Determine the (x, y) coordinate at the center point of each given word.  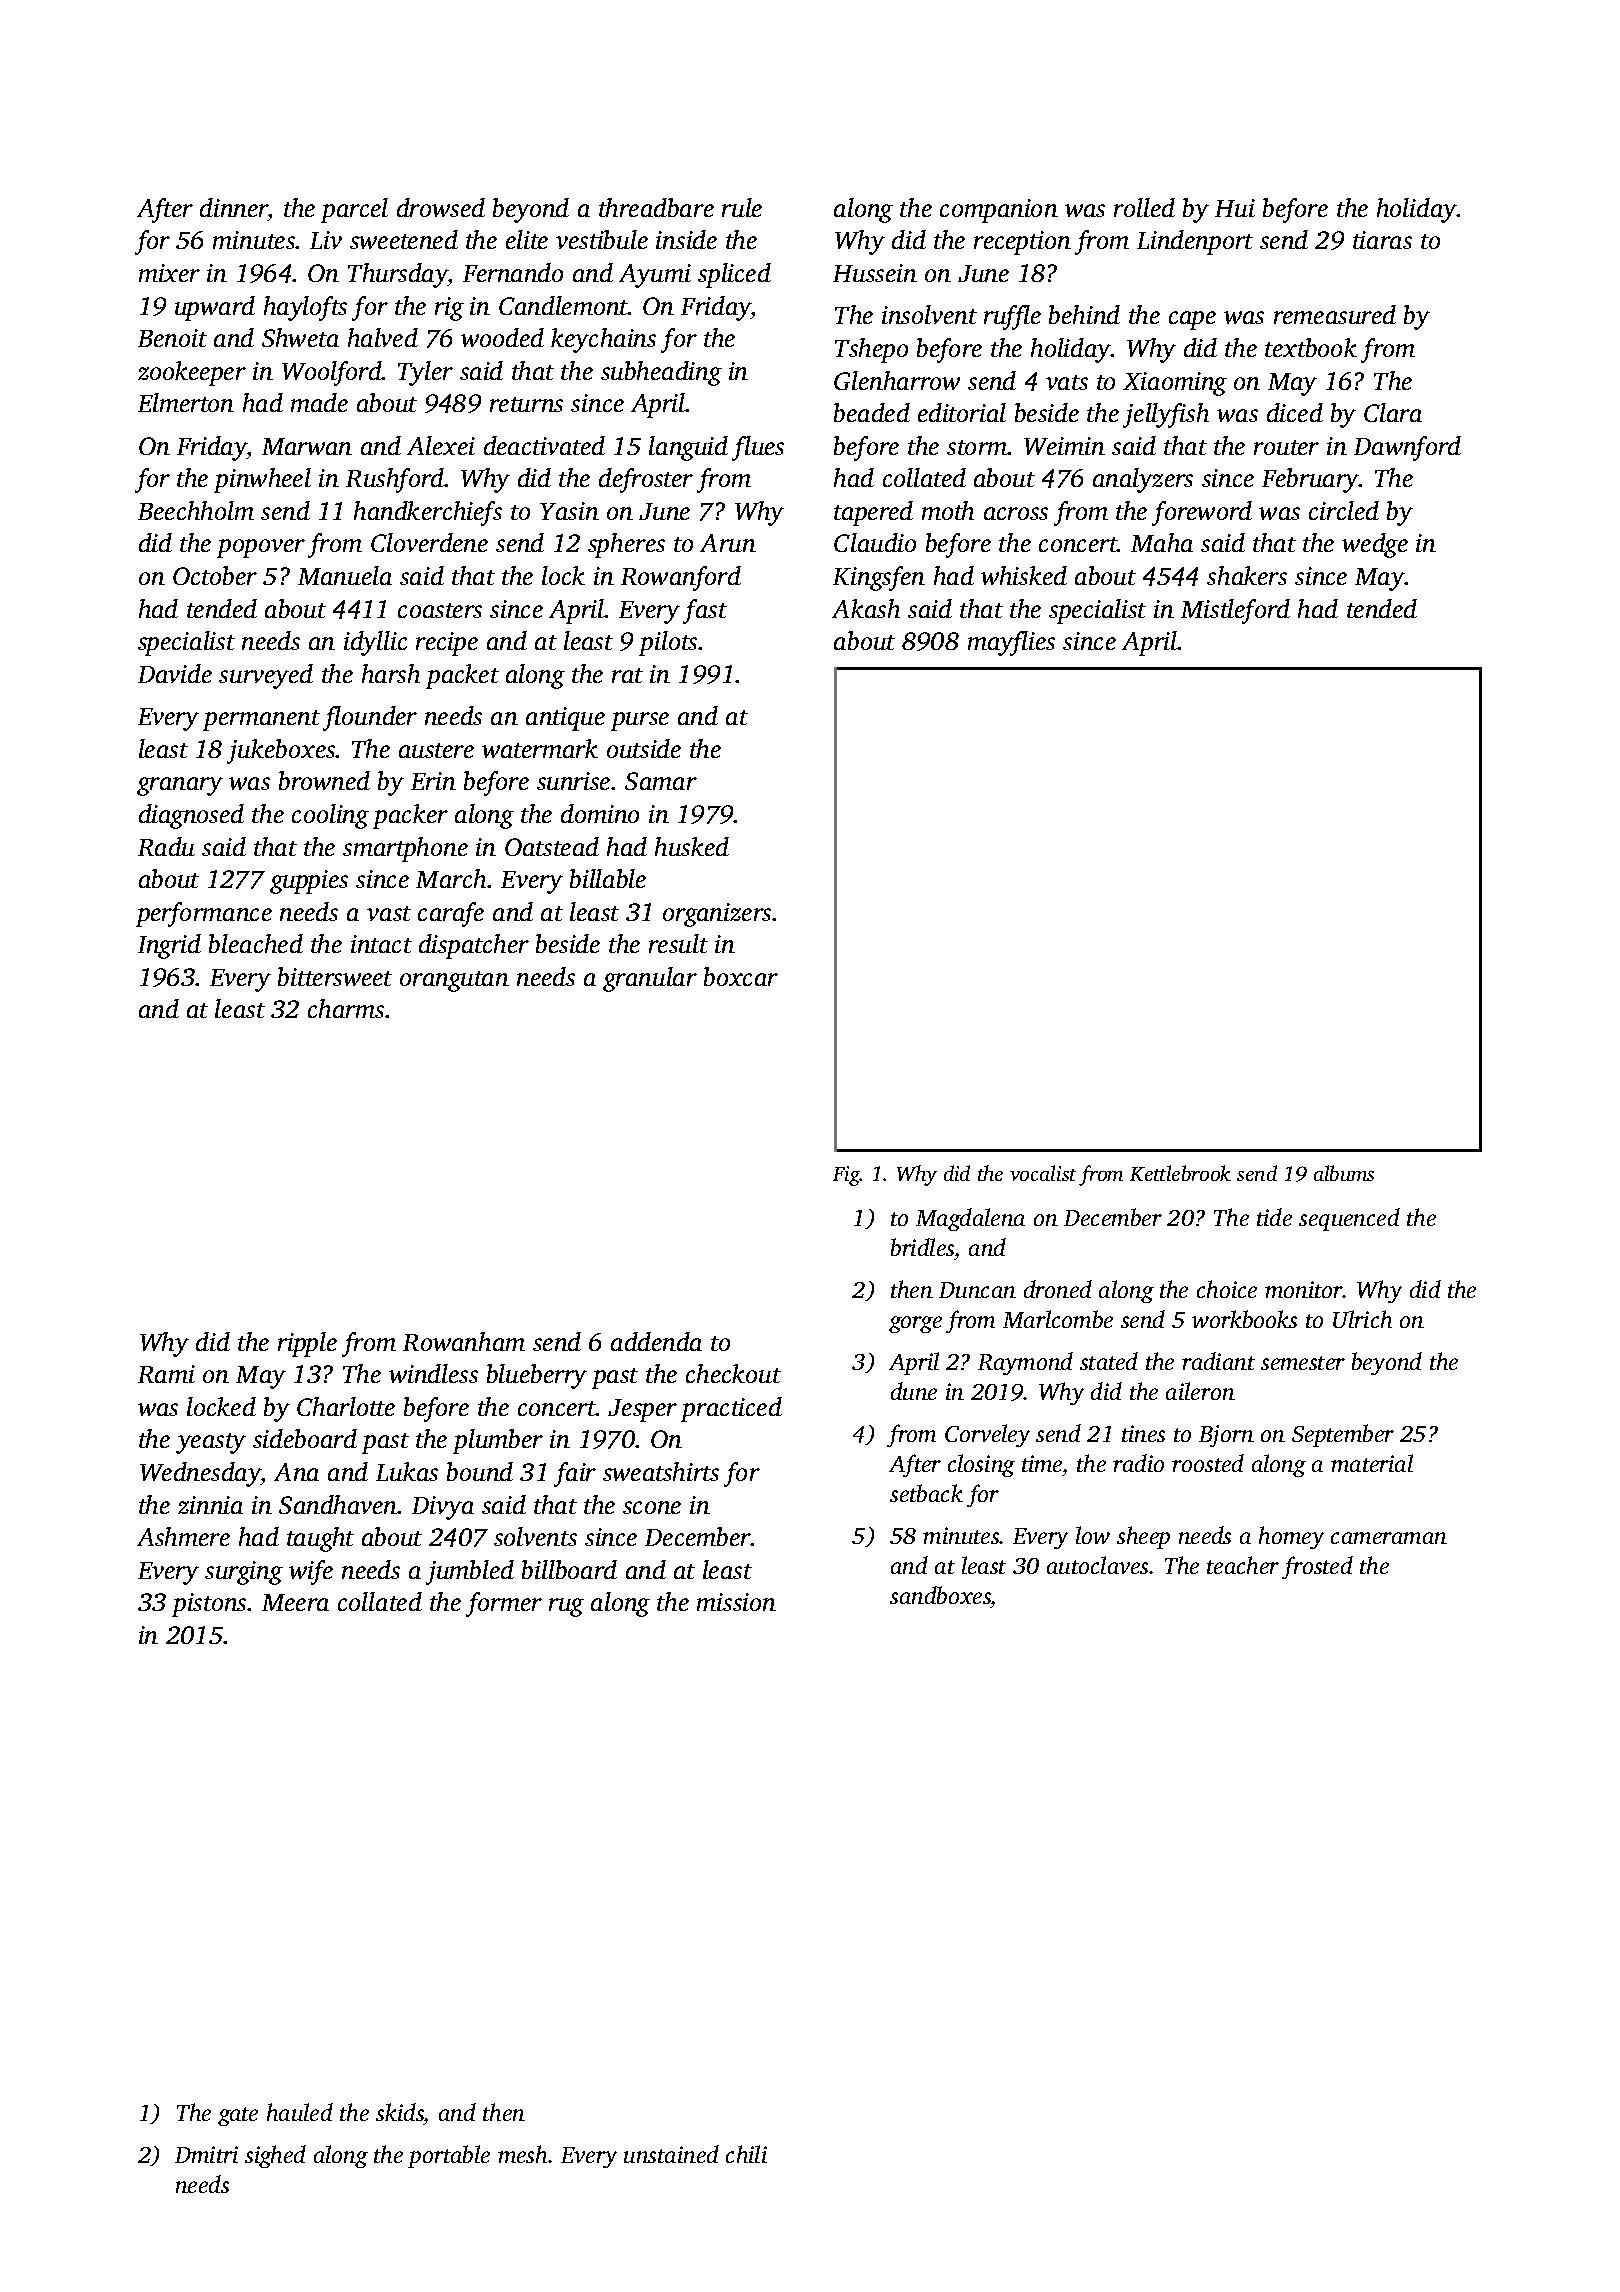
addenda (656, 1341)
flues (758, 448)
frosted (1317, 1567)
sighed (275, 2156)
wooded (502, 337)
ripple (307, 1344)
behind (1084, 314)
